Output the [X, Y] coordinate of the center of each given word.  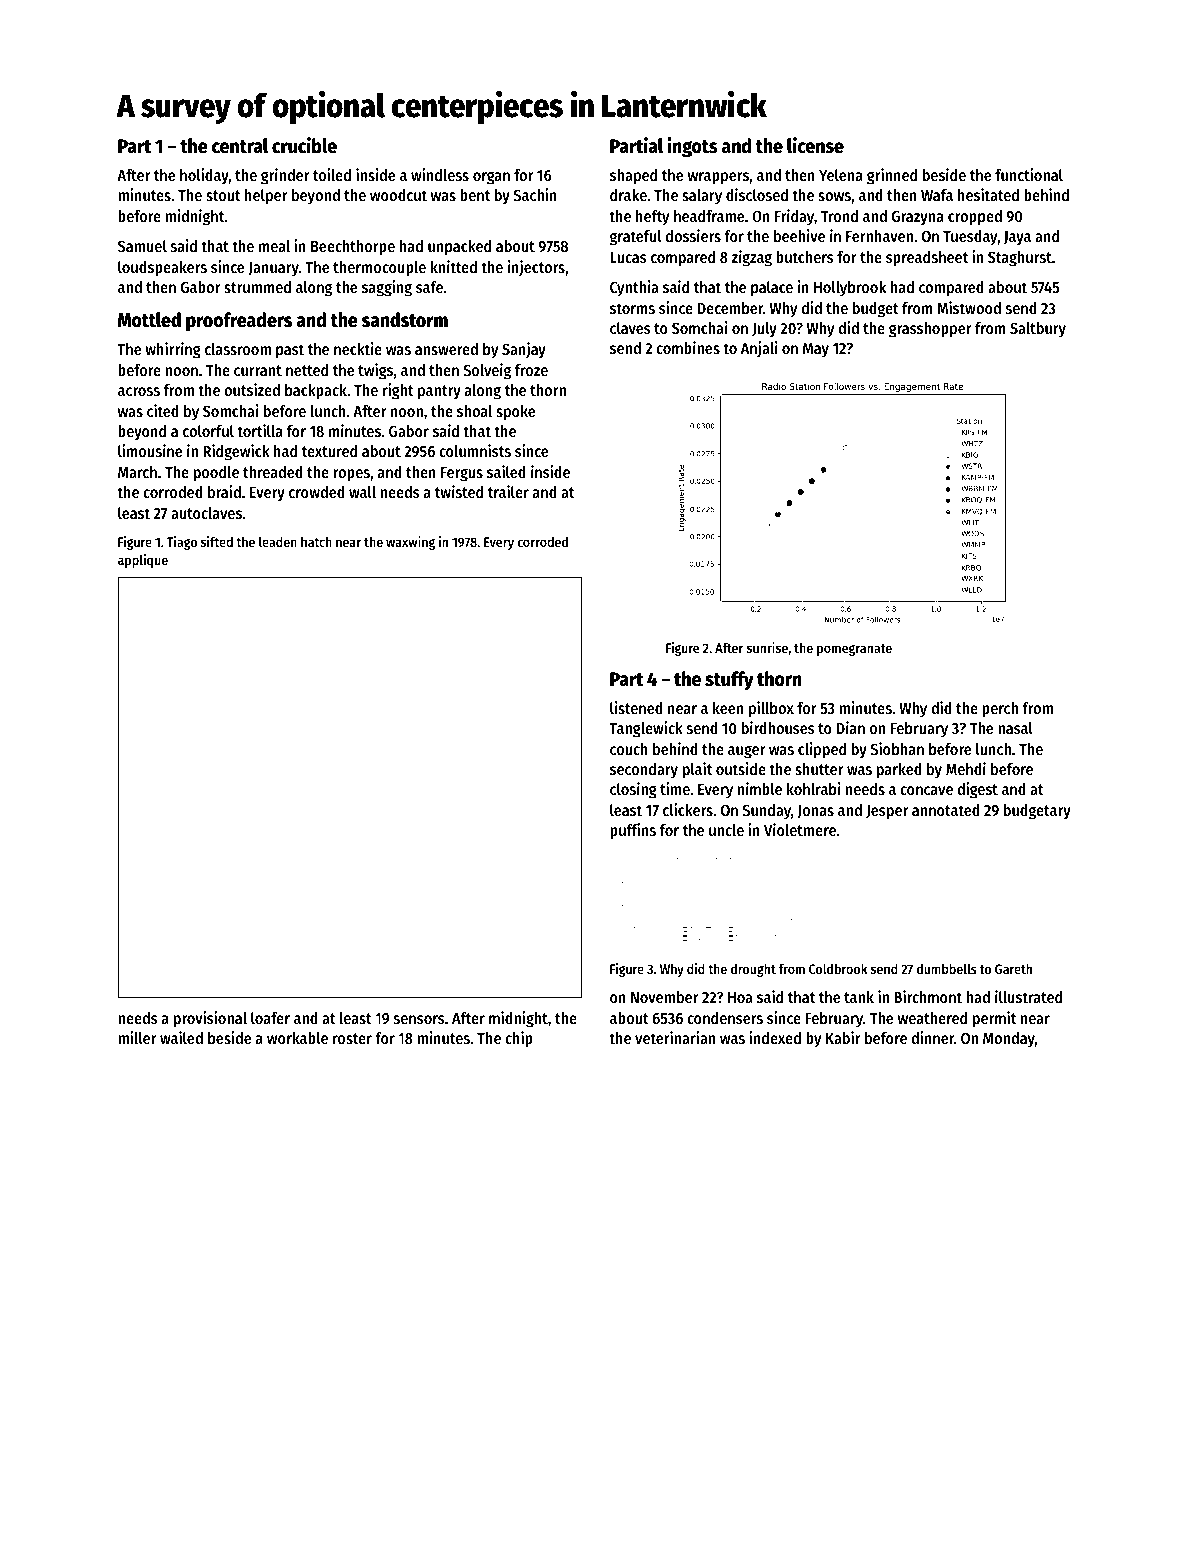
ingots [692, 147]
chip [519, 1039]
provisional [210, 1019]
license [815, 145]
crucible [304, 145]
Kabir [843, 1037]
